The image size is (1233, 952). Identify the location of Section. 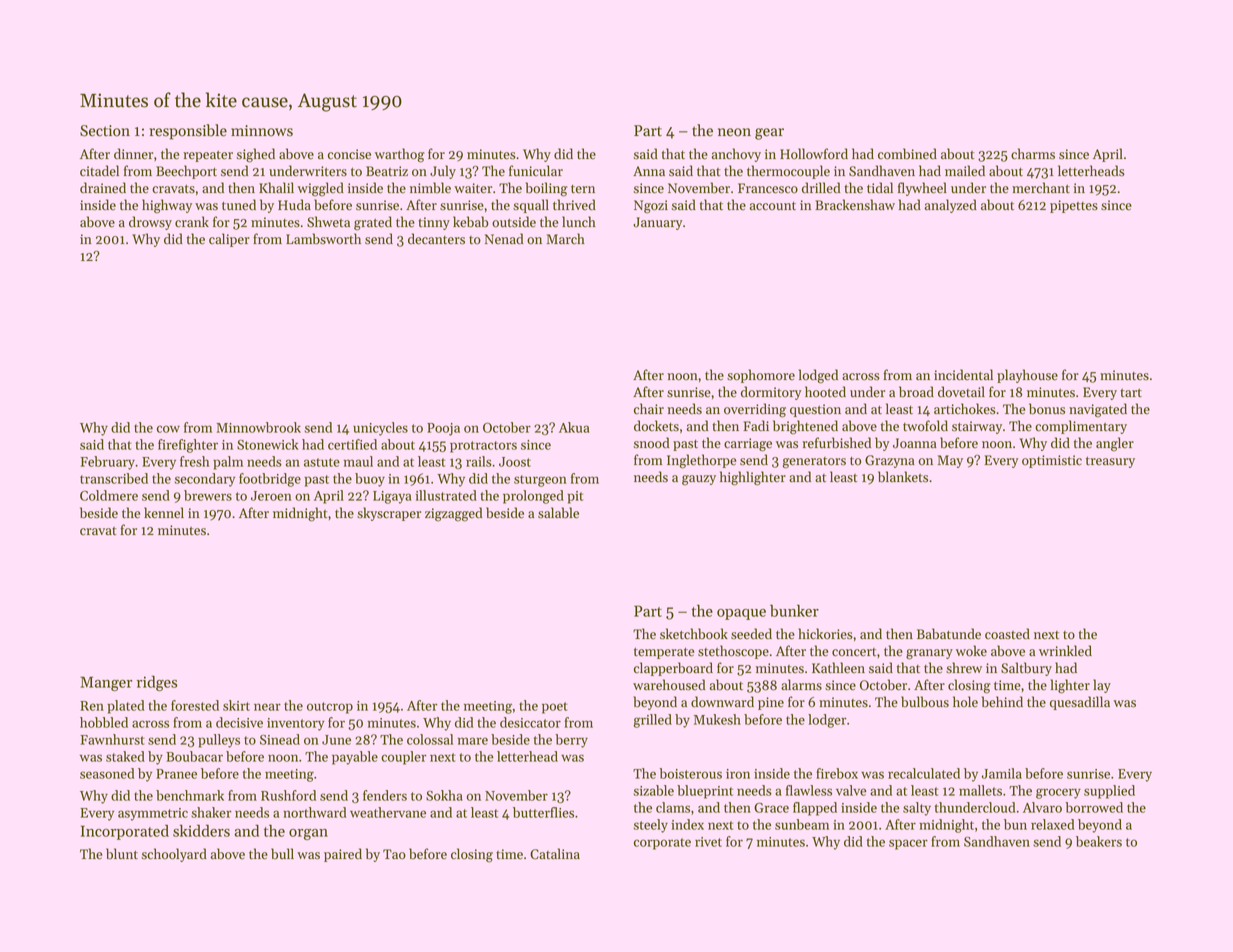
(105, 131).
